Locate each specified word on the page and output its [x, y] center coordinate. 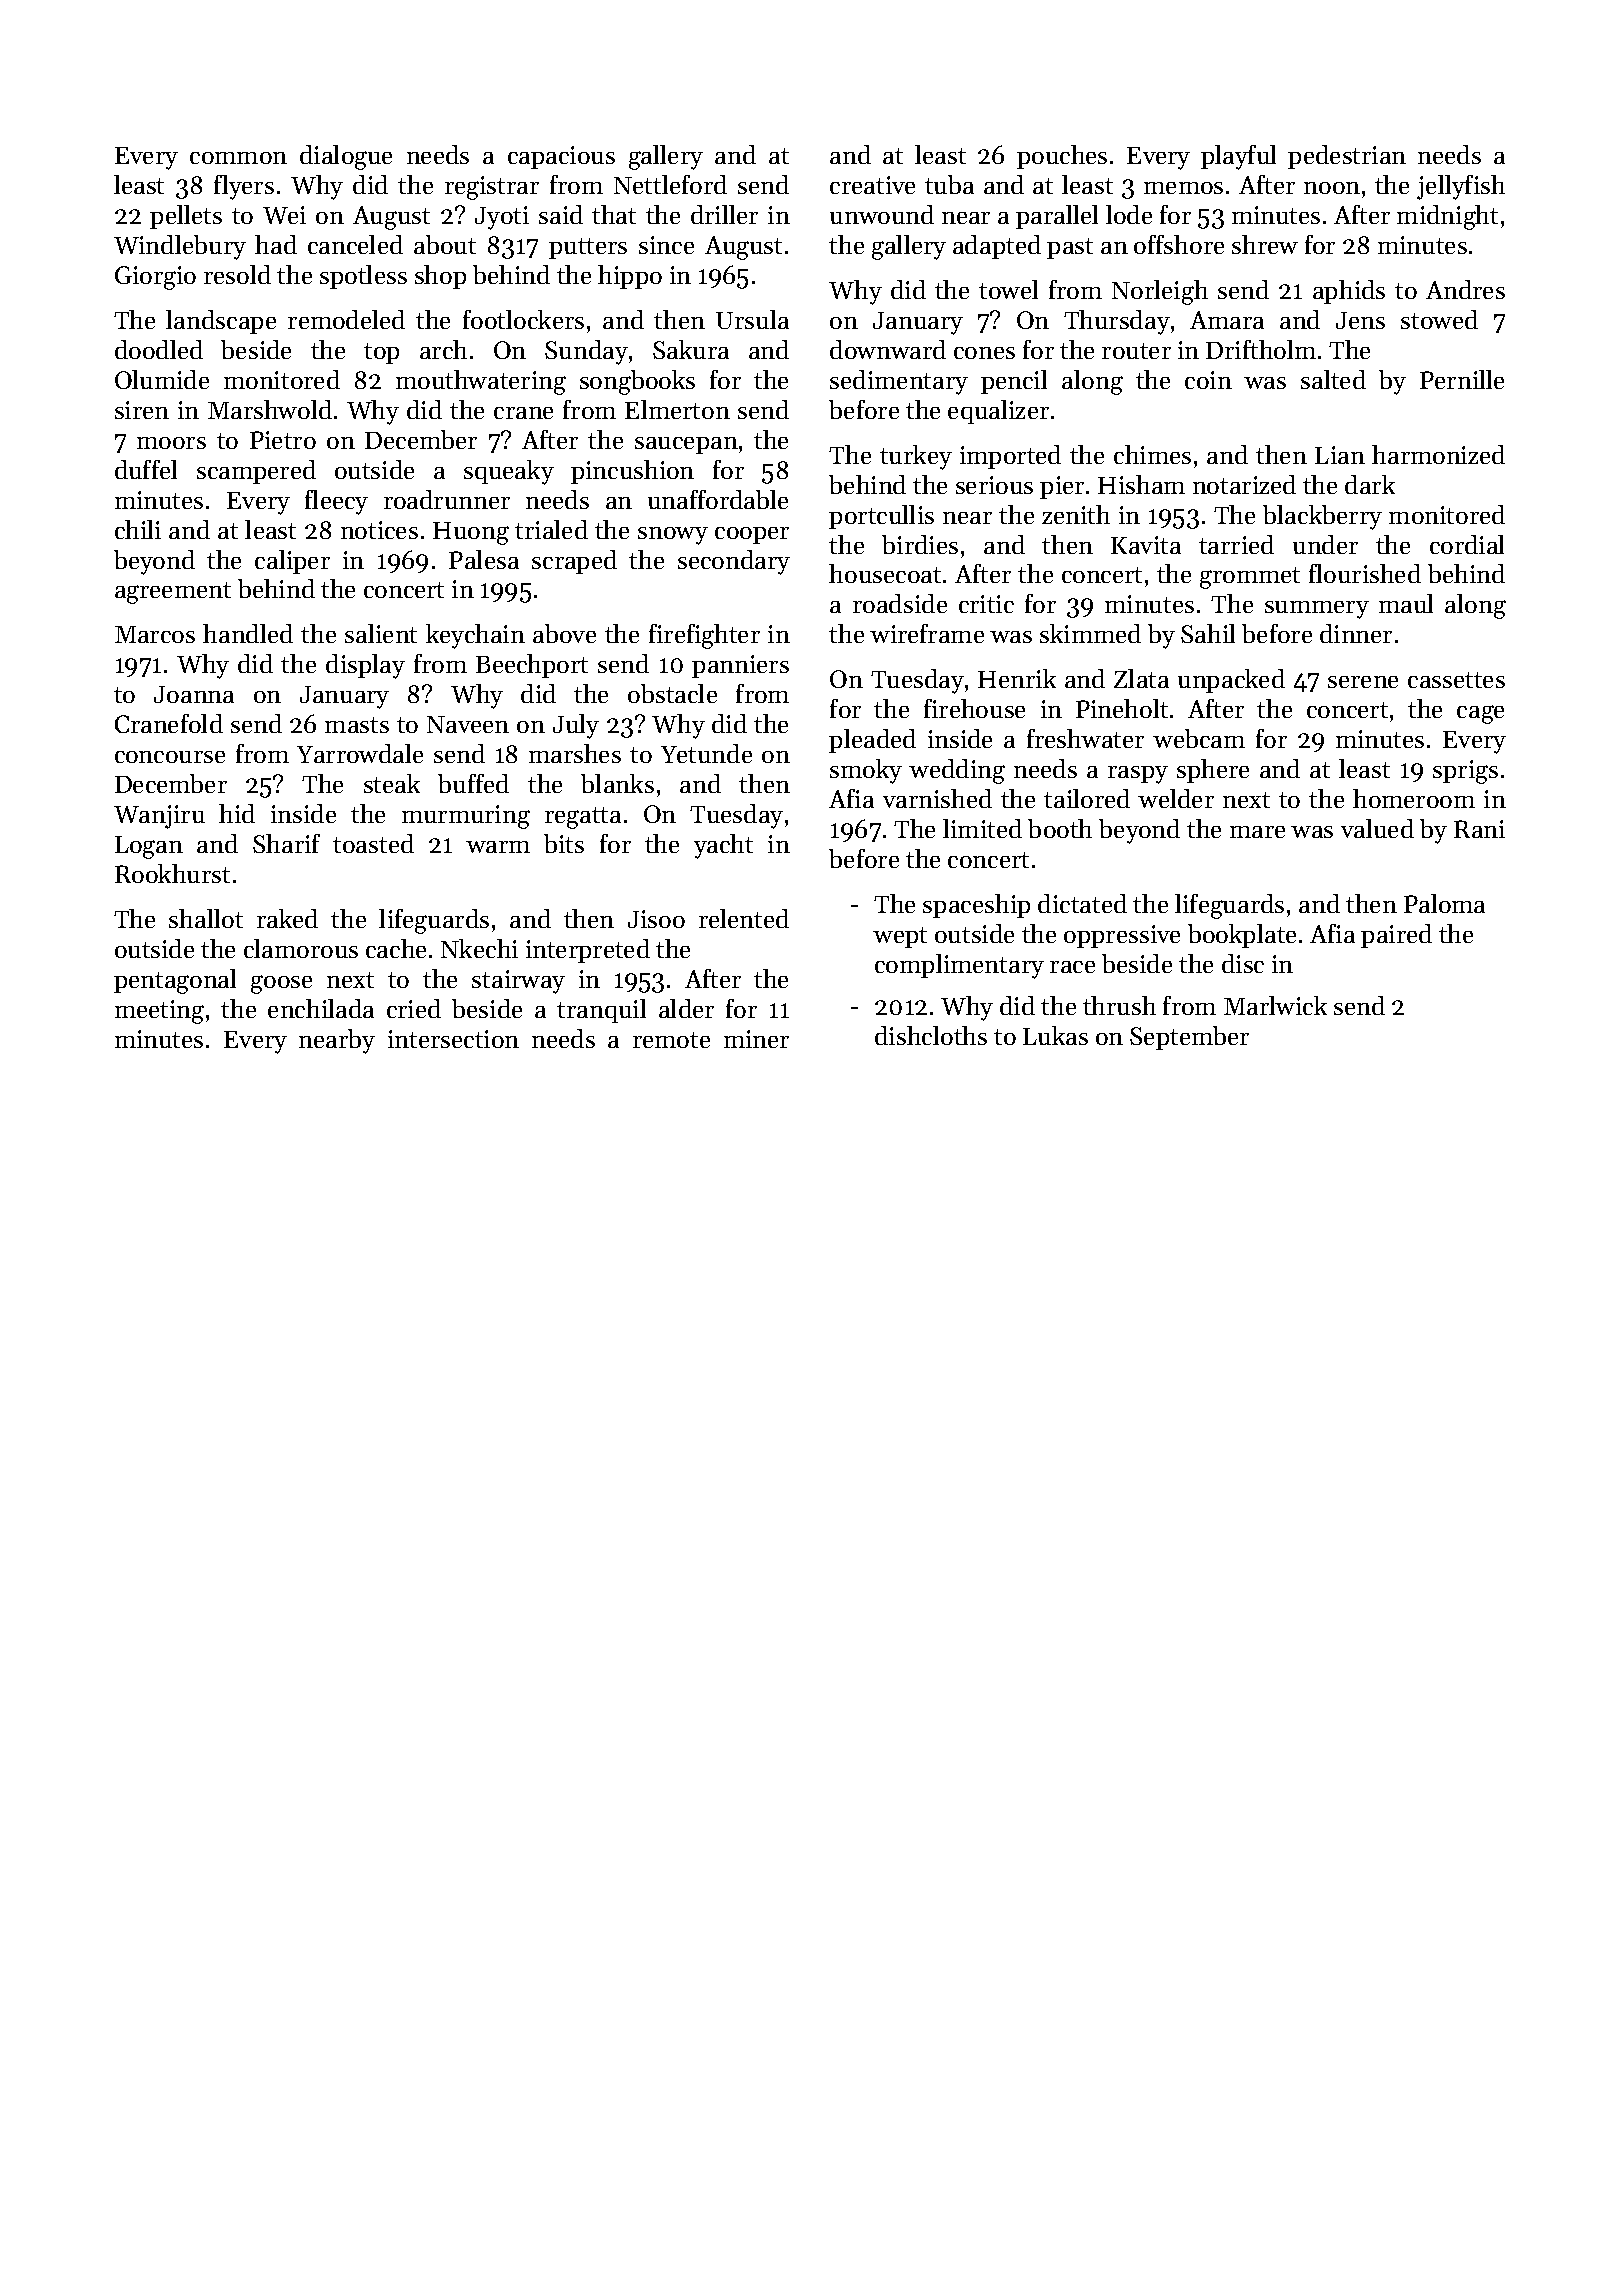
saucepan [686, 445]
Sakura [691, 349]
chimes [1152, 454]
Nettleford [670, 184]
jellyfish [1461, 187]
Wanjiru [159, 817]
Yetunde [706, 753]
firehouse [974, 708]
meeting [159, 1012]
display [365, 666]
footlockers [523, 319]
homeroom [1414, 798]
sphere [1213, 771]
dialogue [346, 157]
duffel [146, 469]
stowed [1439, 319]
